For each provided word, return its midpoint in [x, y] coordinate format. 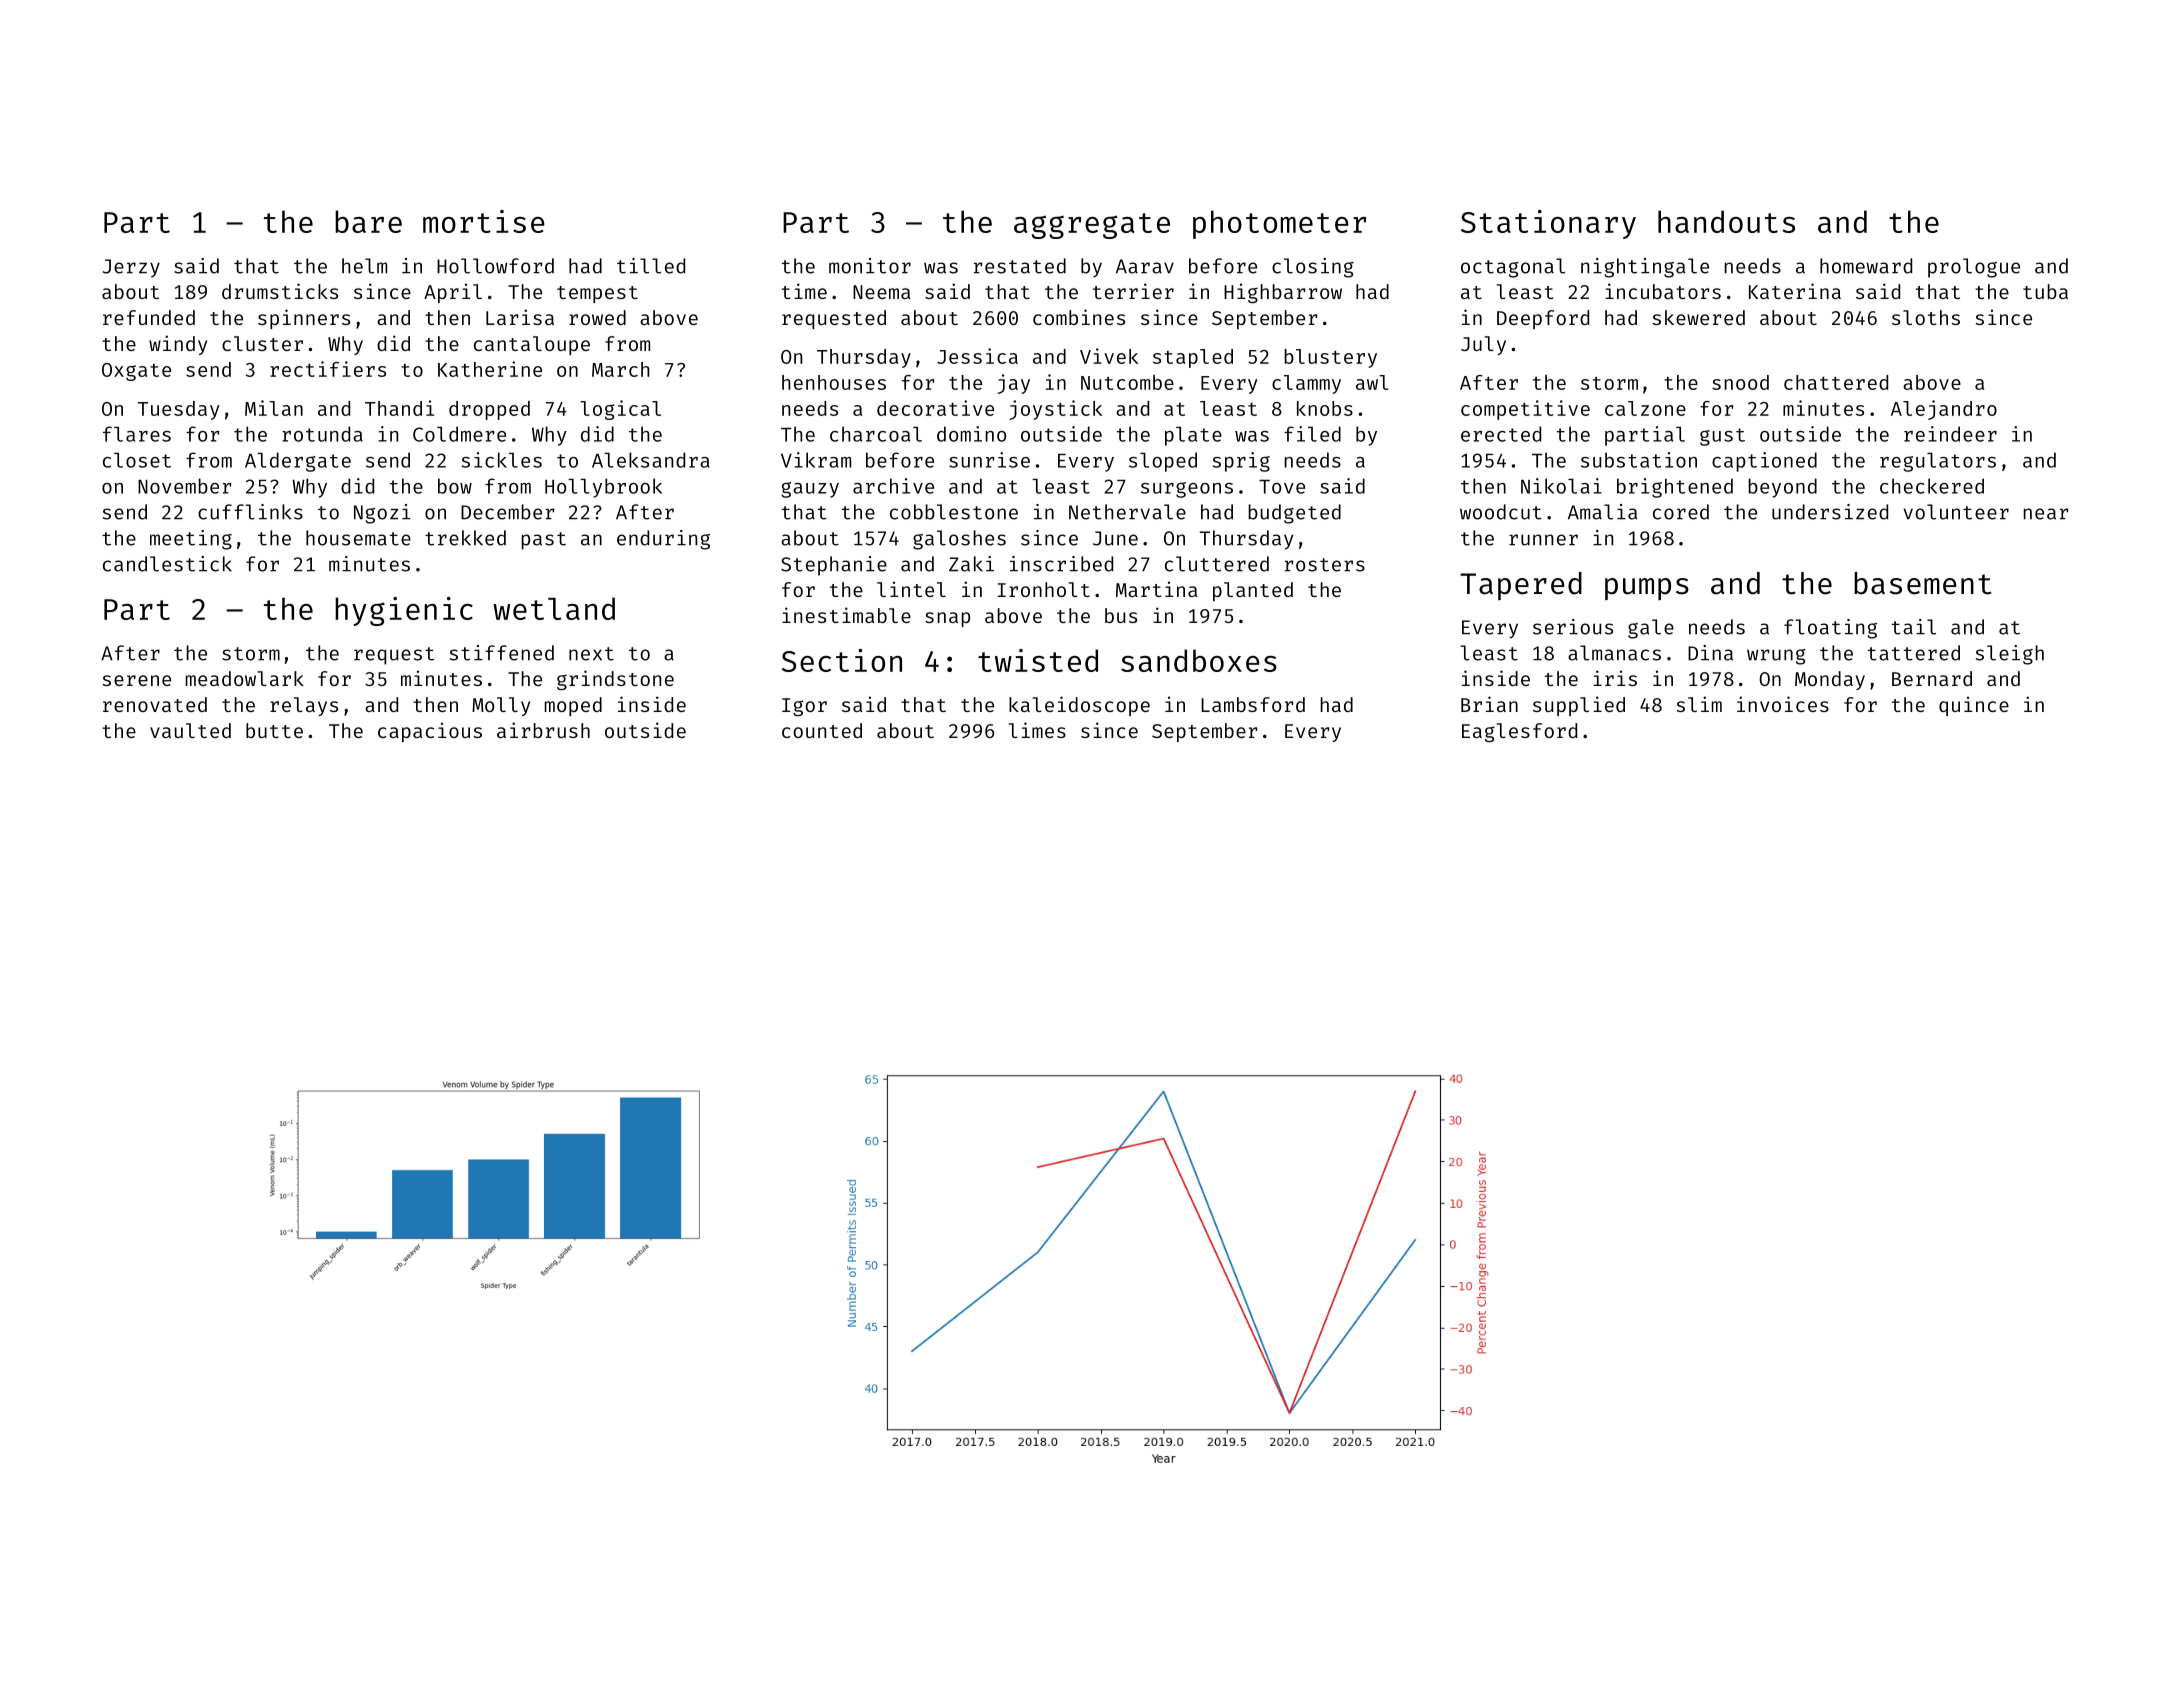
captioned [1764, 462]
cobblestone [954, 512]
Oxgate [136, 372]
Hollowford [495, 266]
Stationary [1548, 224]
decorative [935, 408]
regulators [1938, 462]
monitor [870, 266]
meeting [191, 540]
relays [304, 706]
